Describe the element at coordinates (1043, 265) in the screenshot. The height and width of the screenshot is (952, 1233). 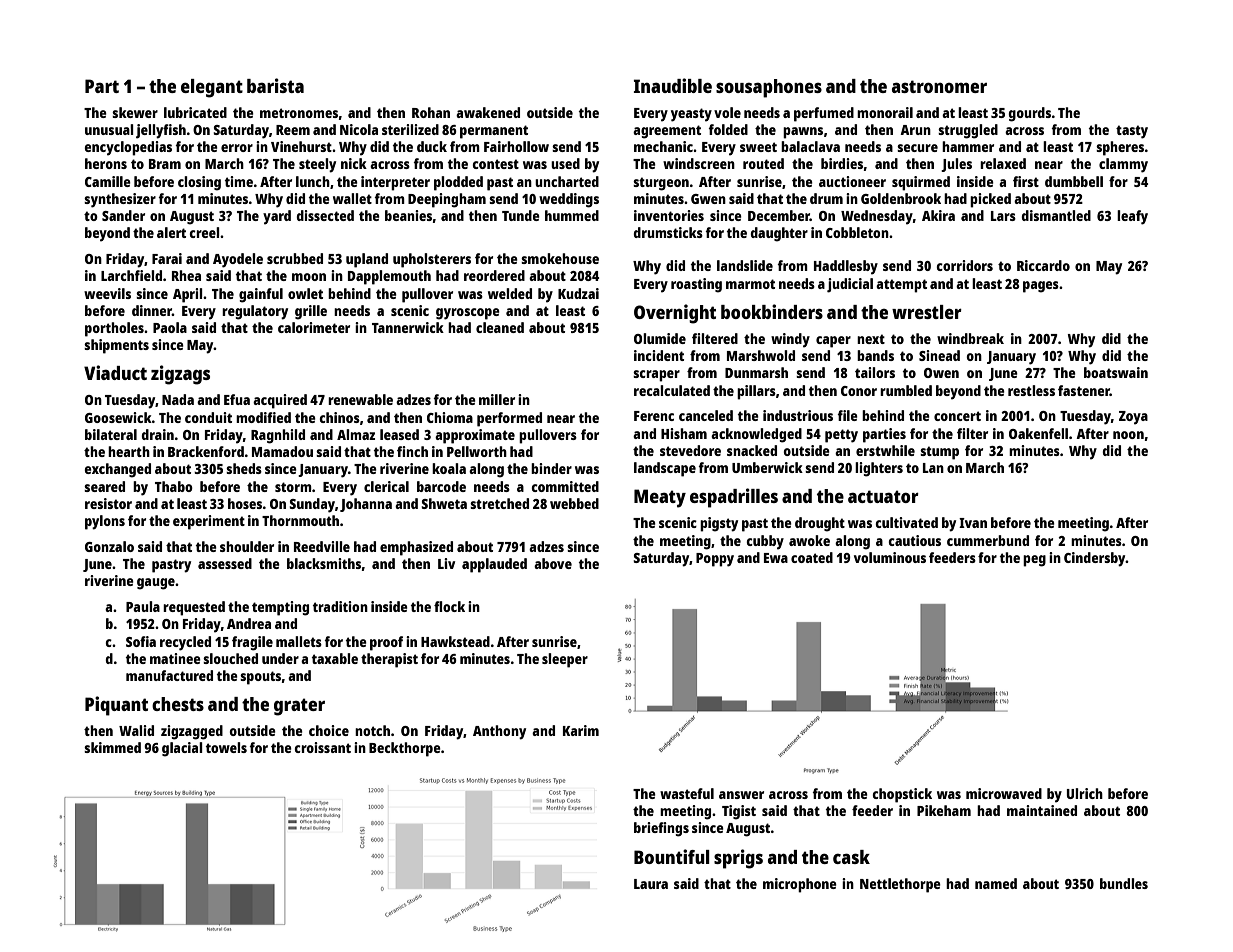
I see `Riccardo` at that location.
